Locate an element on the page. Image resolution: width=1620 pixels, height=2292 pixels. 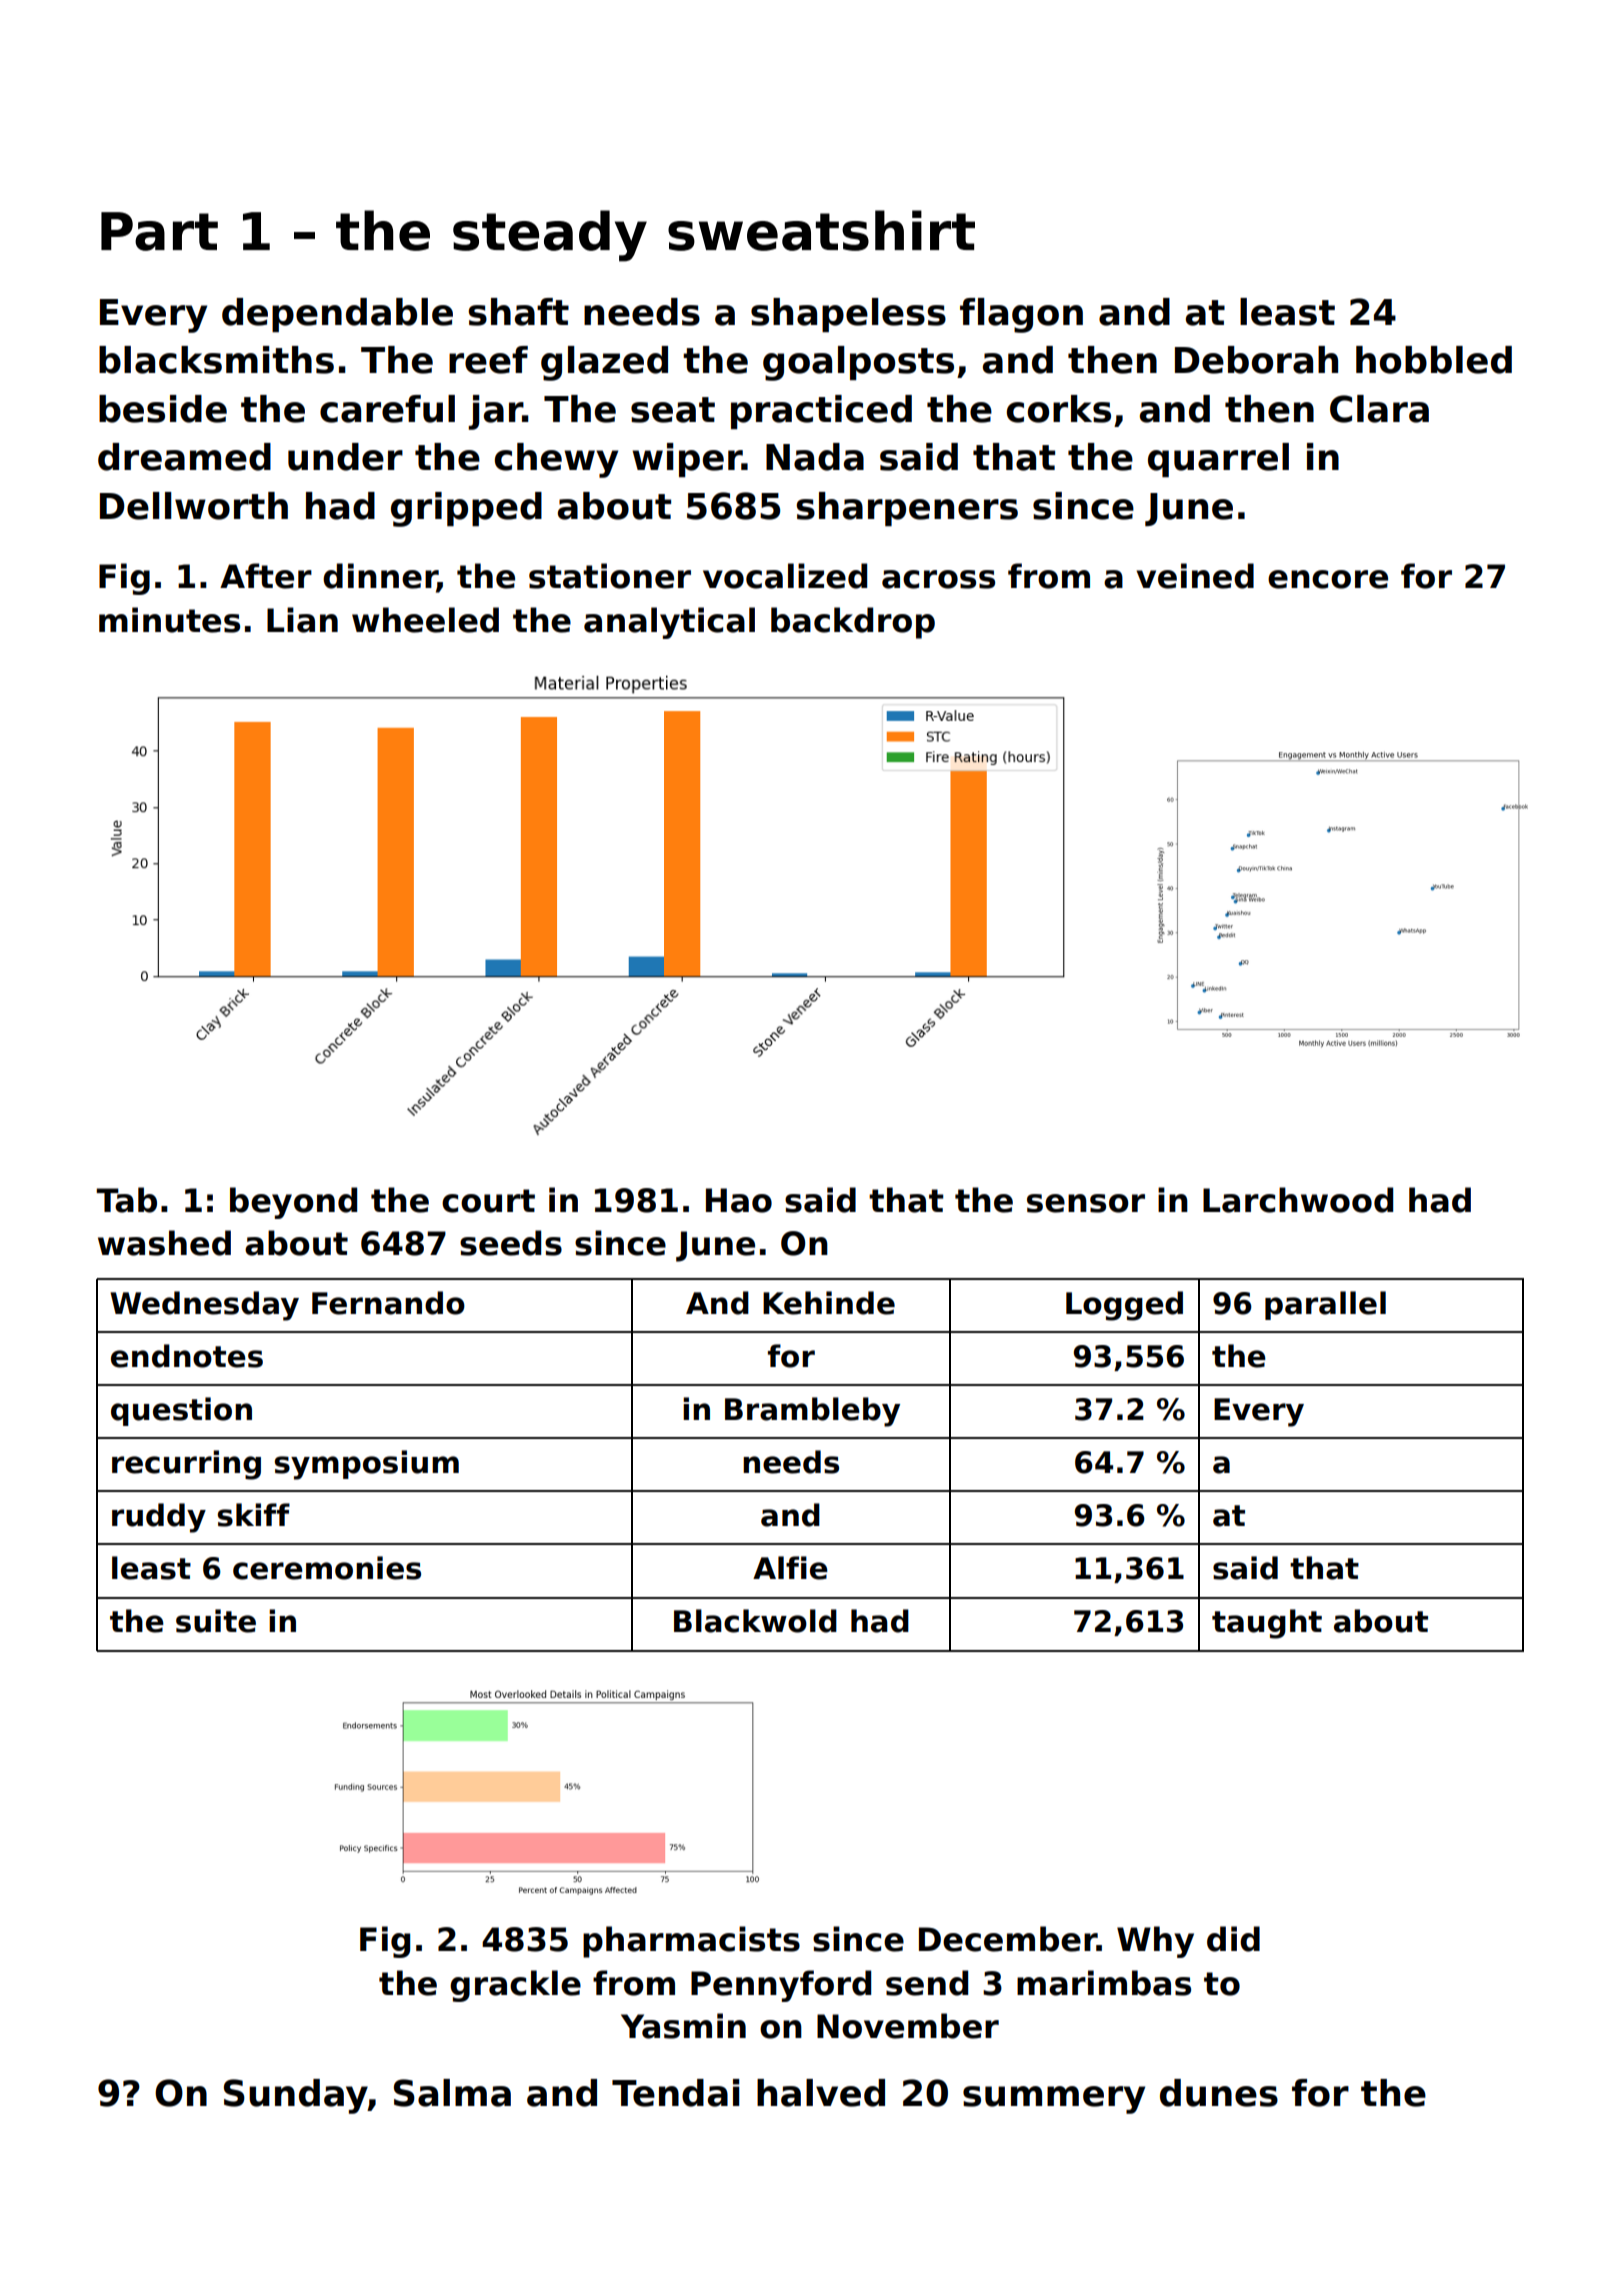
Lian is located at coordinates (302, 620).
